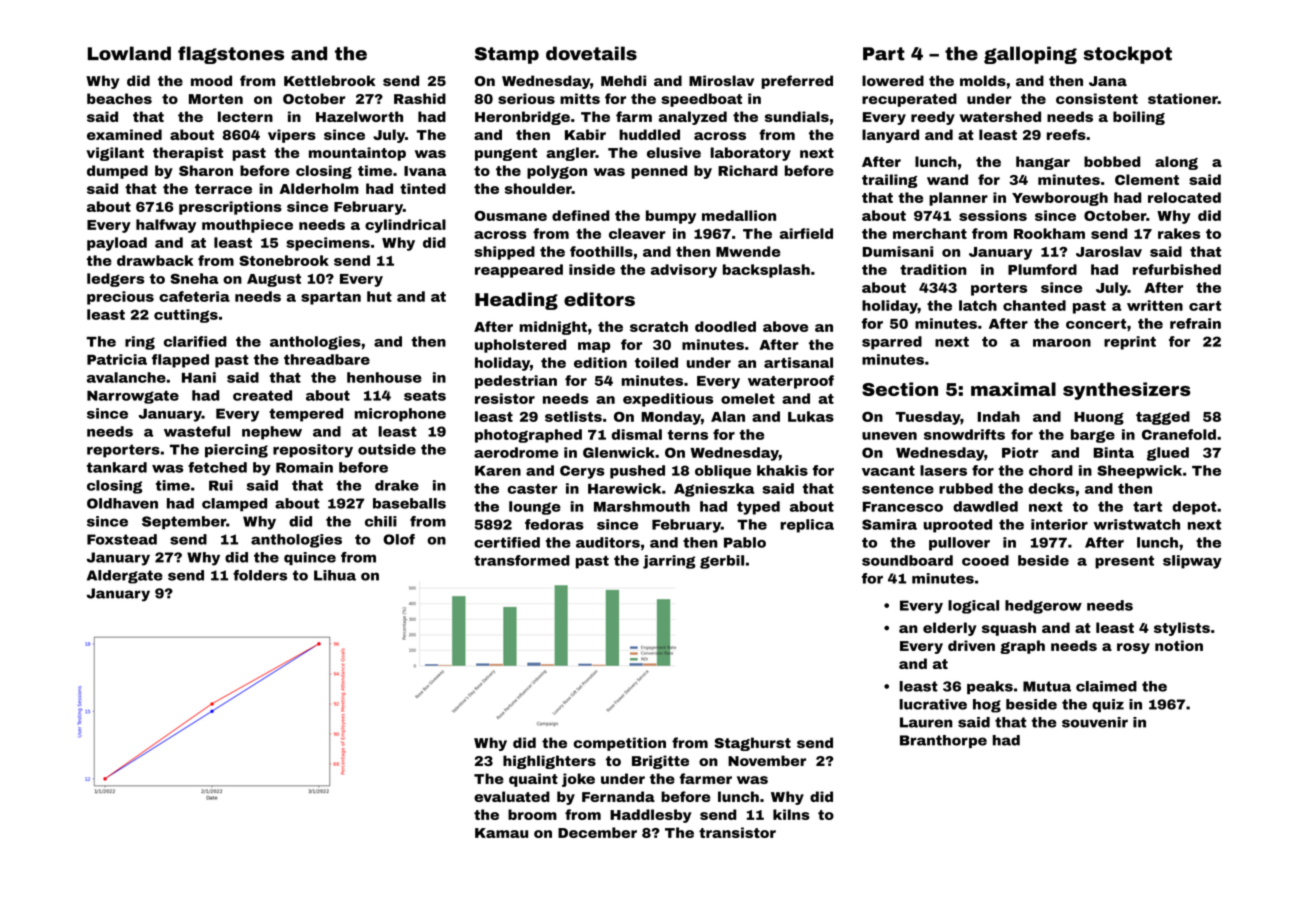 The image size is (1308, 924). What do you see at coordinates (1095, 722) in the screenshot?
I see `souvenir` at bounding box center [1095, 722].
